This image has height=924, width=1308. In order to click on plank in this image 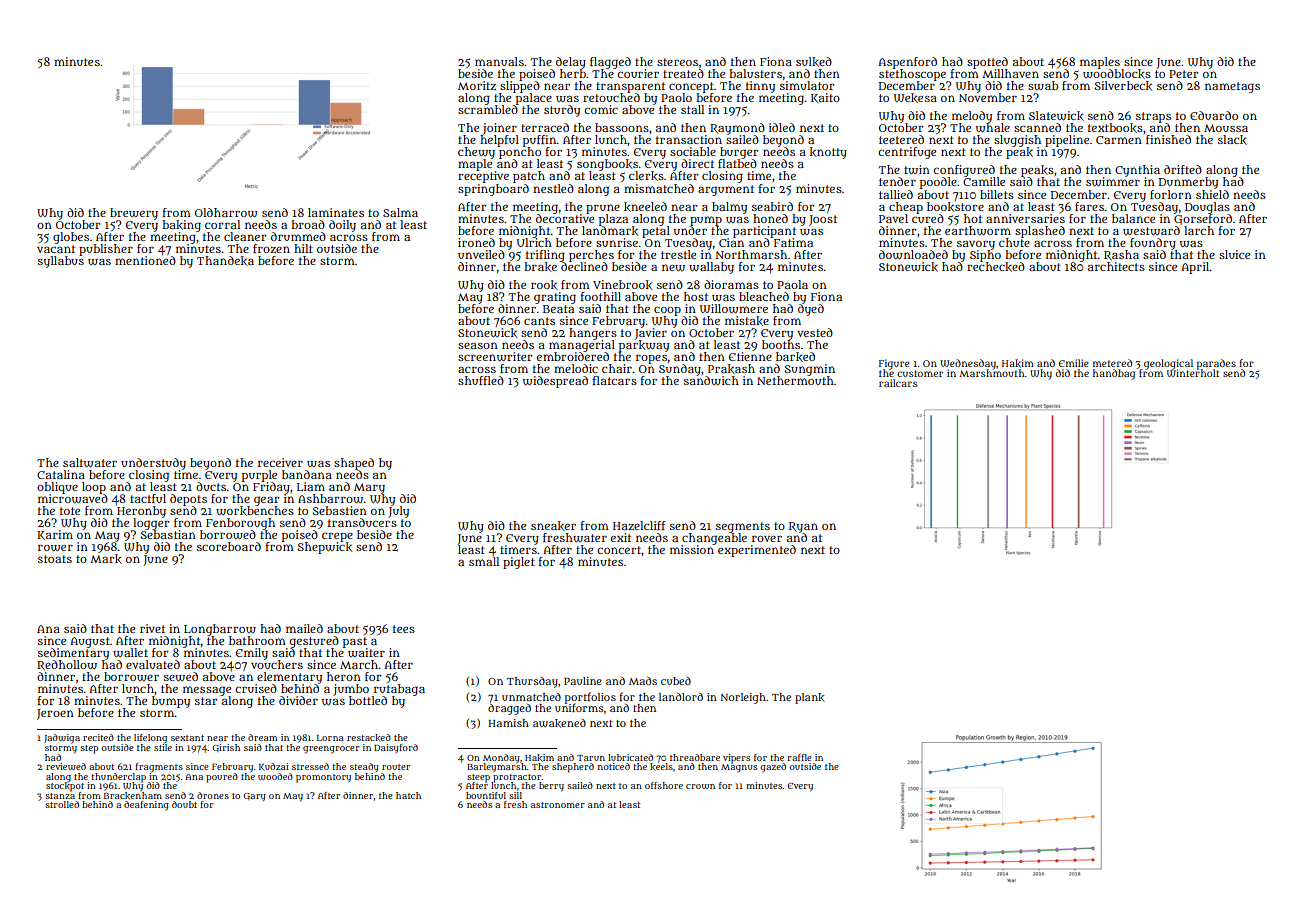, I will do `click(810, 698)`.
